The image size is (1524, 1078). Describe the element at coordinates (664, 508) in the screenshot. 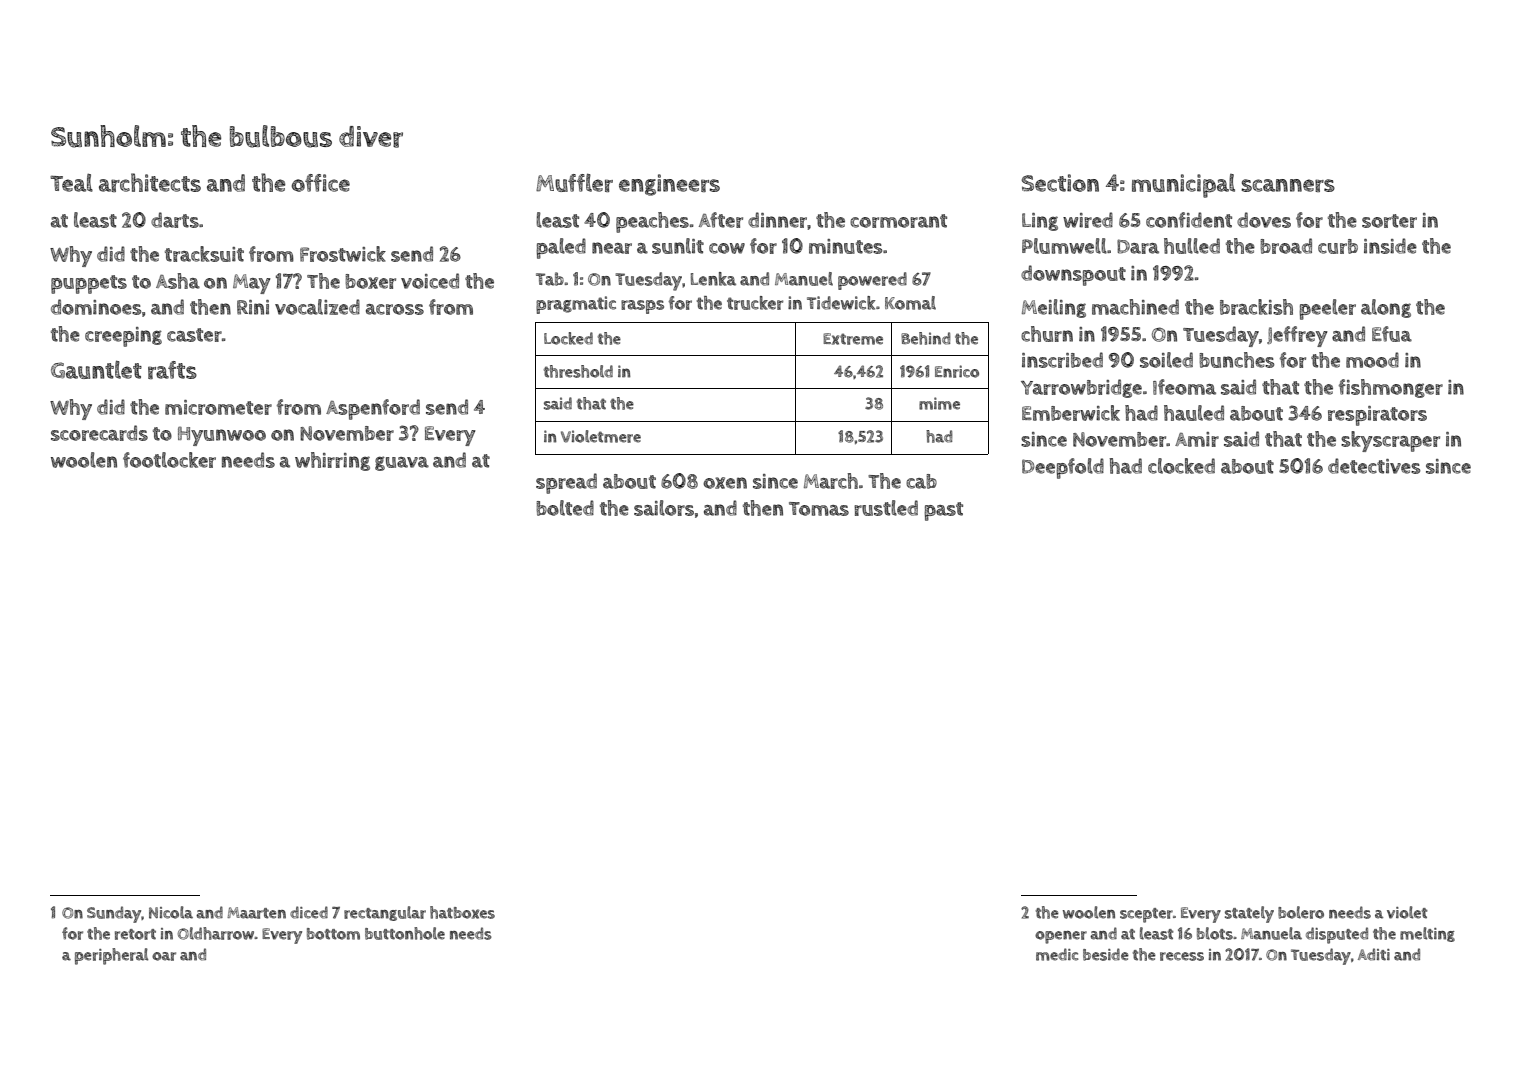

I see `sailors` at that location.
